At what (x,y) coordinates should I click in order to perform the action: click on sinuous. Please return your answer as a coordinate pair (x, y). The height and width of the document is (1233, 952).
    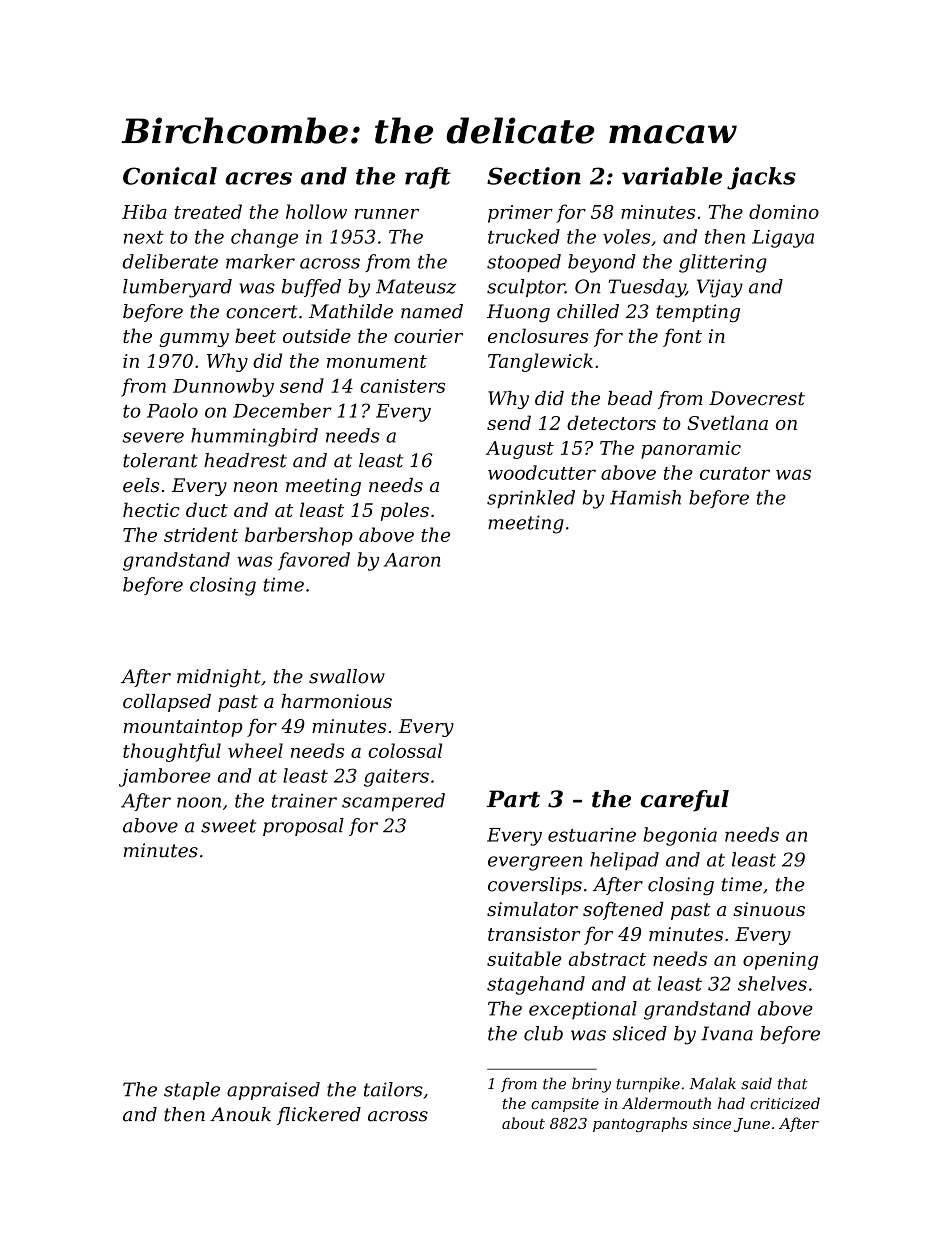
    Looking at the image, I should click on (769, 909).
